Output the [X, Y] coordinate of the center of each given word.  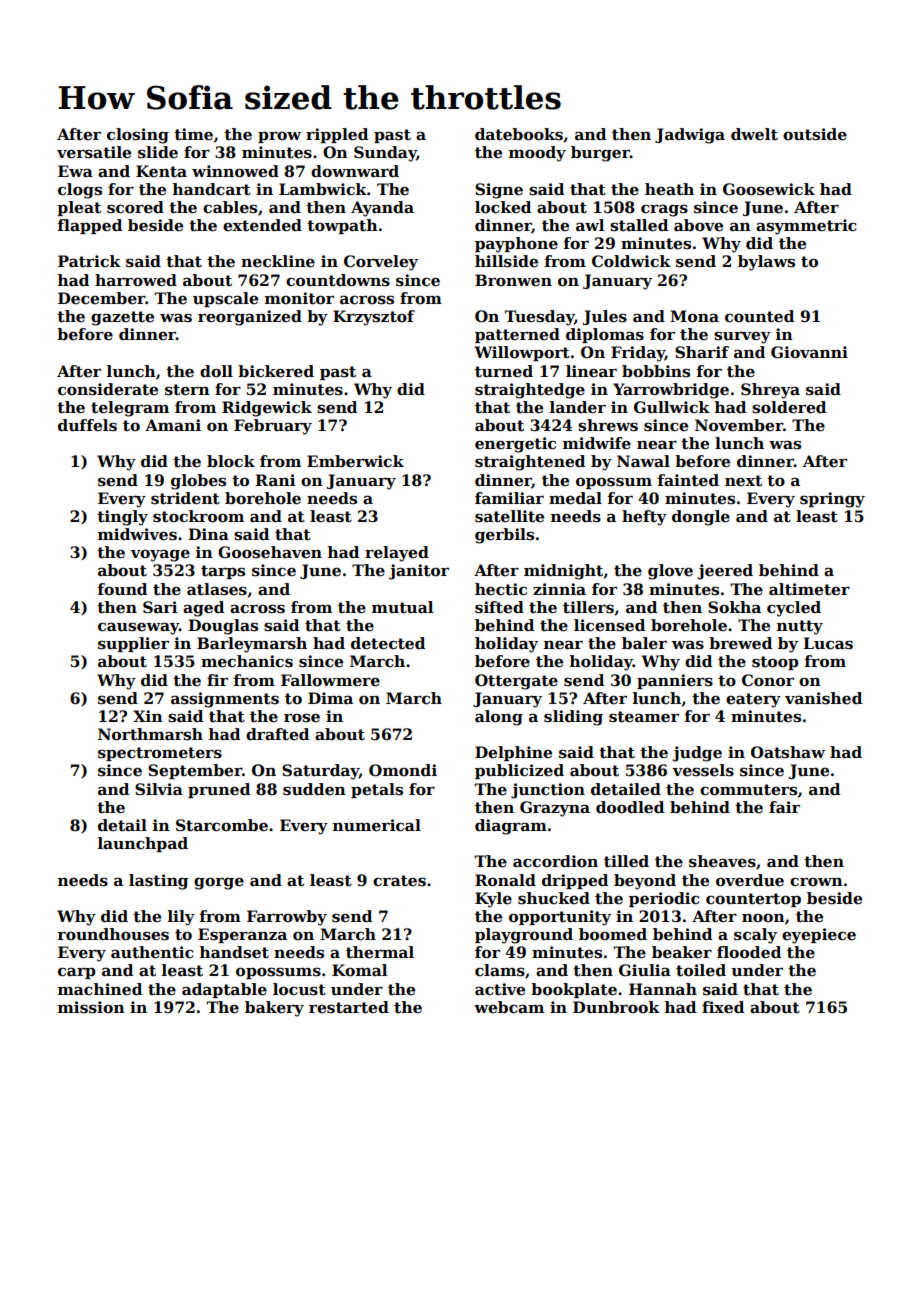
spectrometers [160, 754]
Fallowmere [330, 680]
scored [135, 207]
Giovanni [809, 352]
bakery [274, 1009]
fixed [723, 1007]
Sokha [734, 607]
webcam [509, 1007]
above [698, 225]
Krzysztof [374, 318]
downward [355, 171]
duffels [87, 425]
